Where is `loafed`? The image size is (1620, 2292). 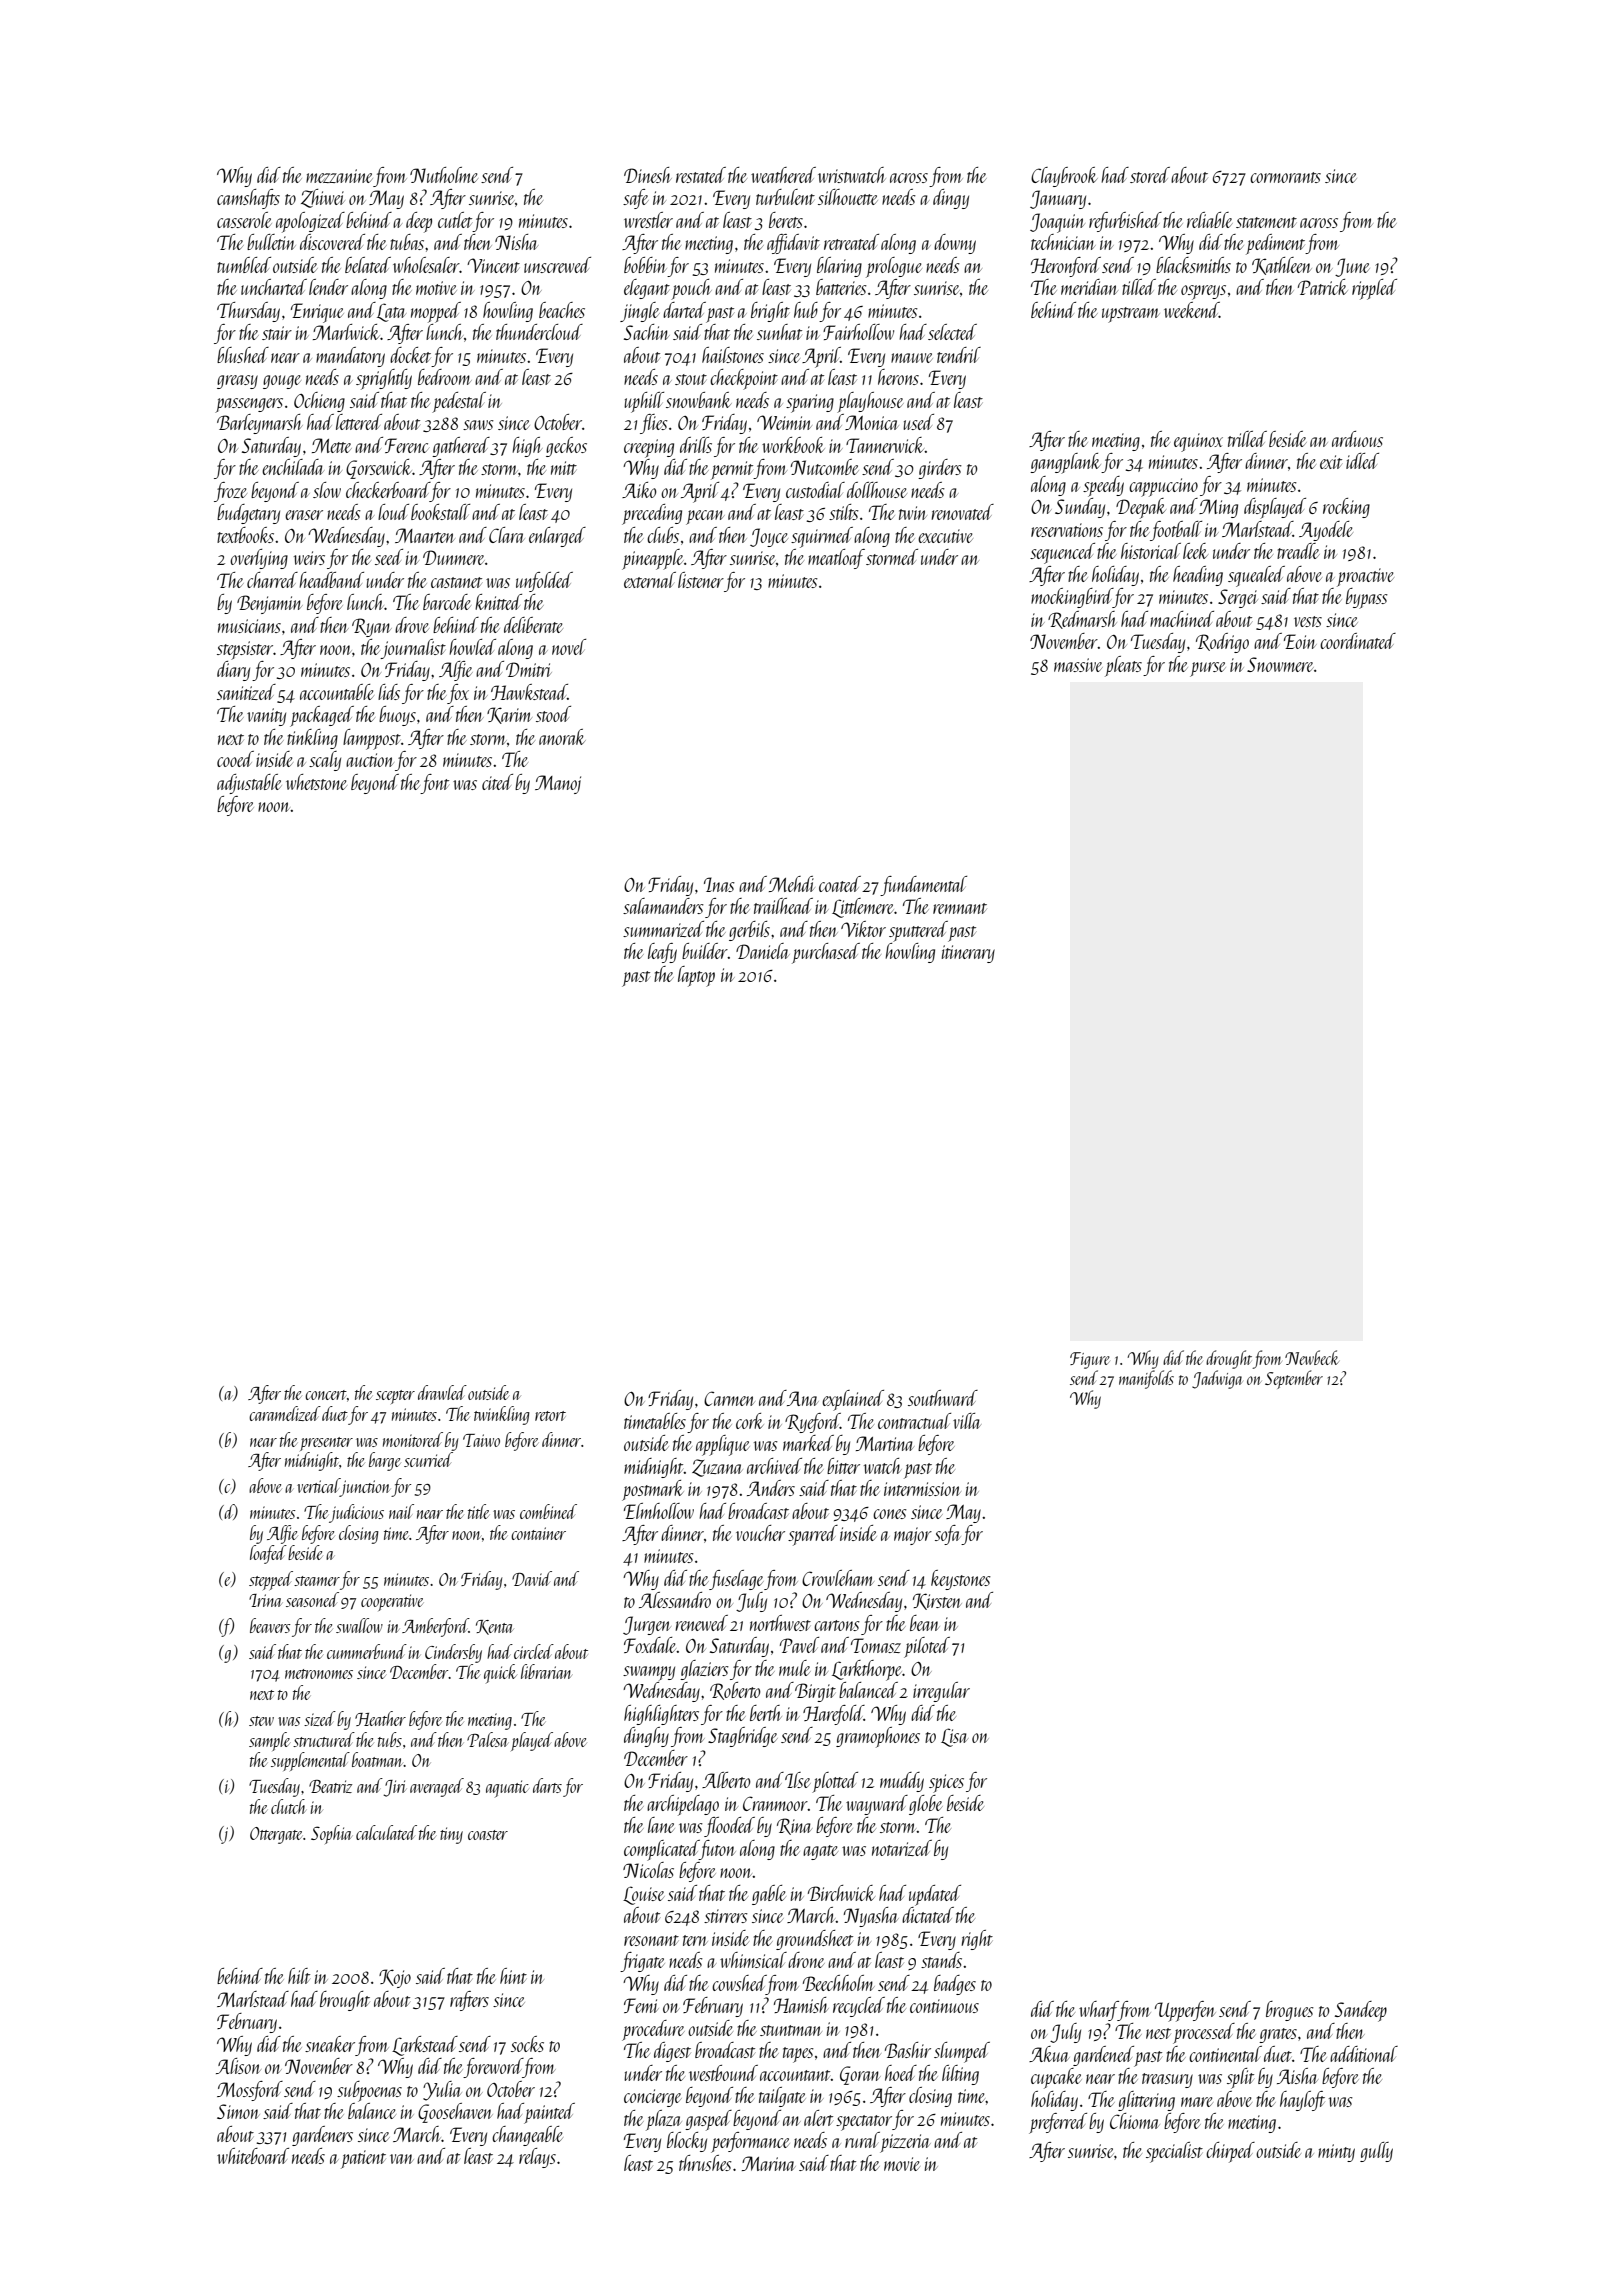 loafed is located at coordinates (268, 1554).
